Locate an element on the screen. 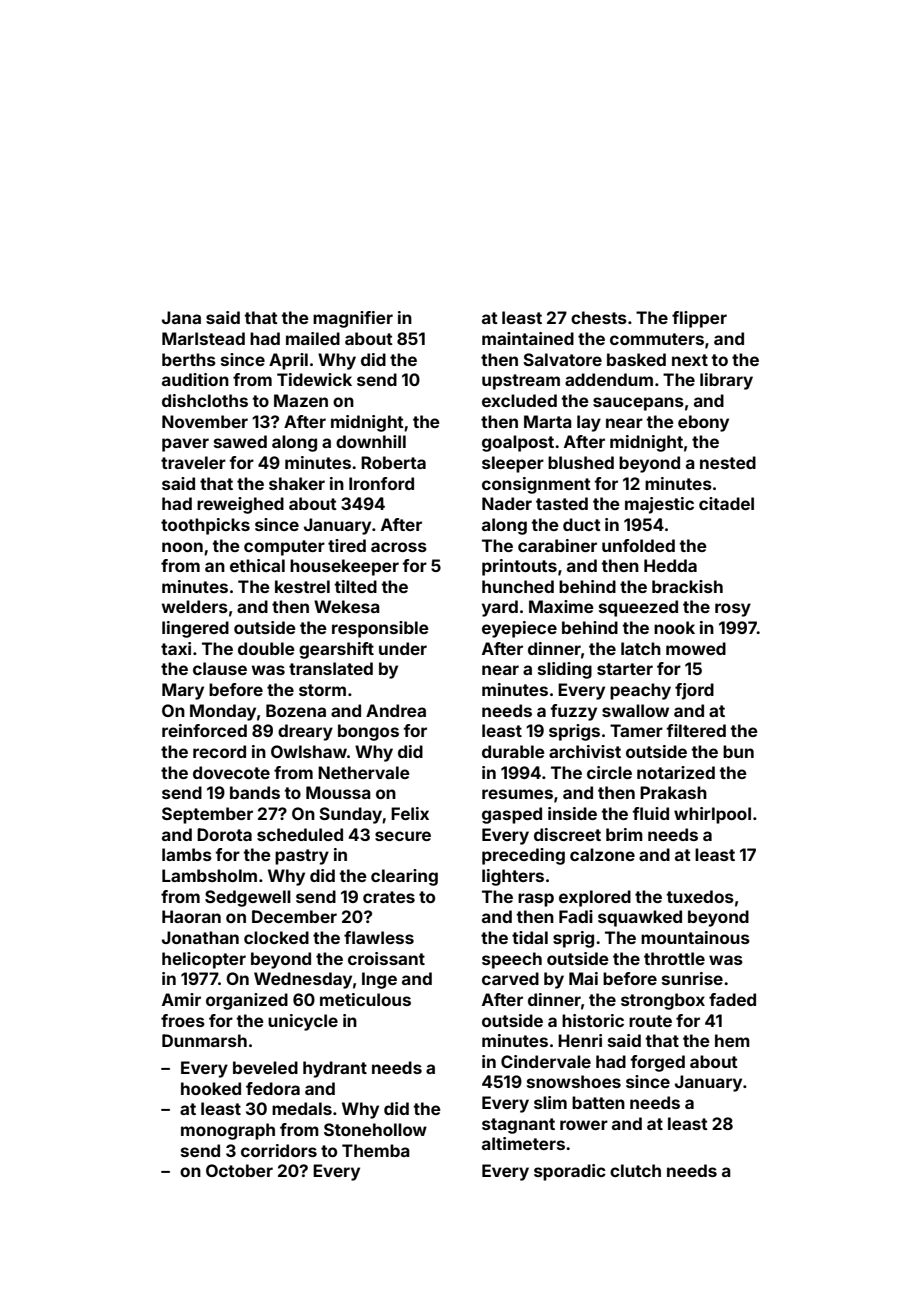 Image resolution: width=924 pixels, height=1311 pixels. Nethervale is located at coordinates (364, 772).
